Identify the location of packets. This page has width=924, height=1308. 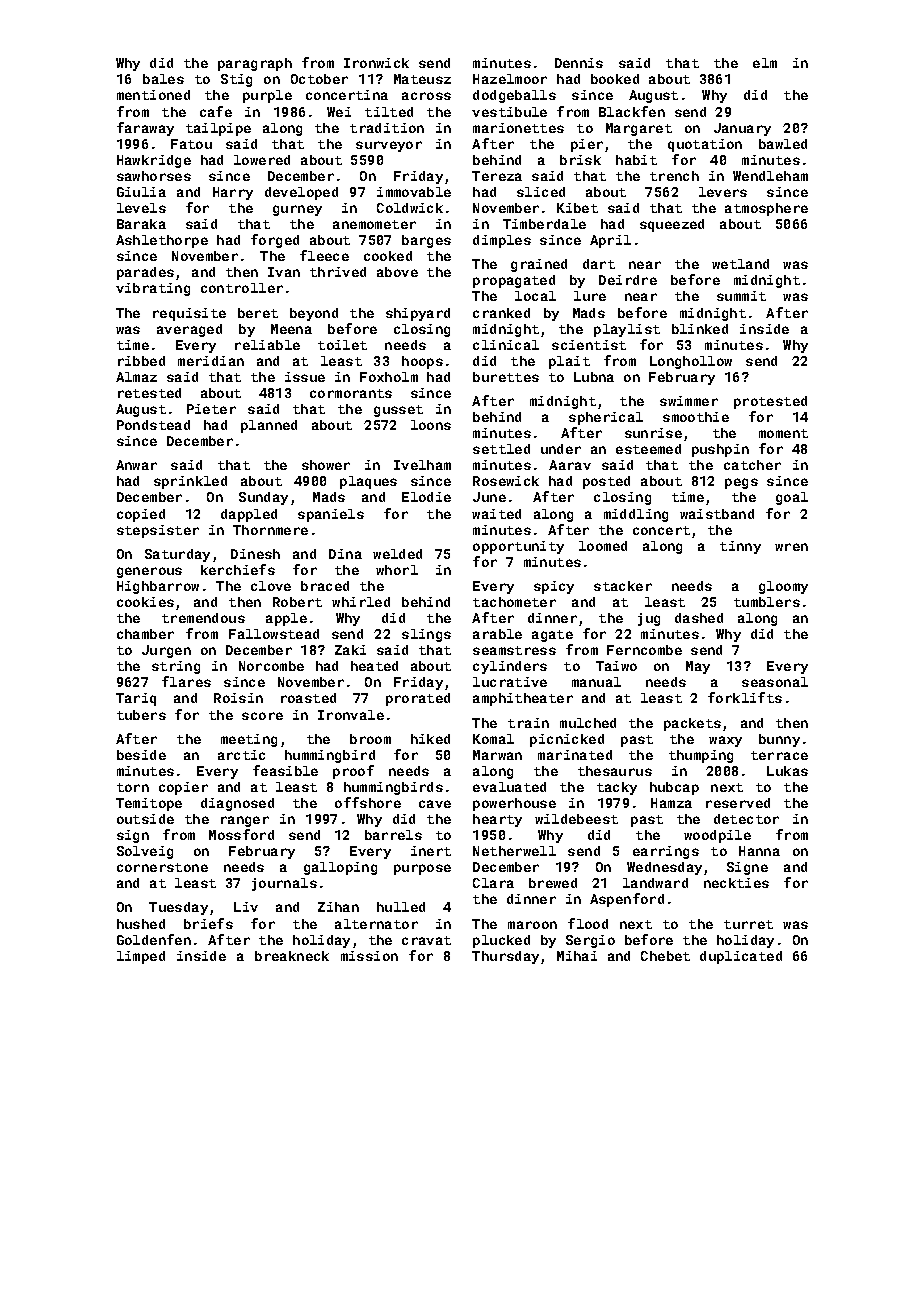
(692, 724).
